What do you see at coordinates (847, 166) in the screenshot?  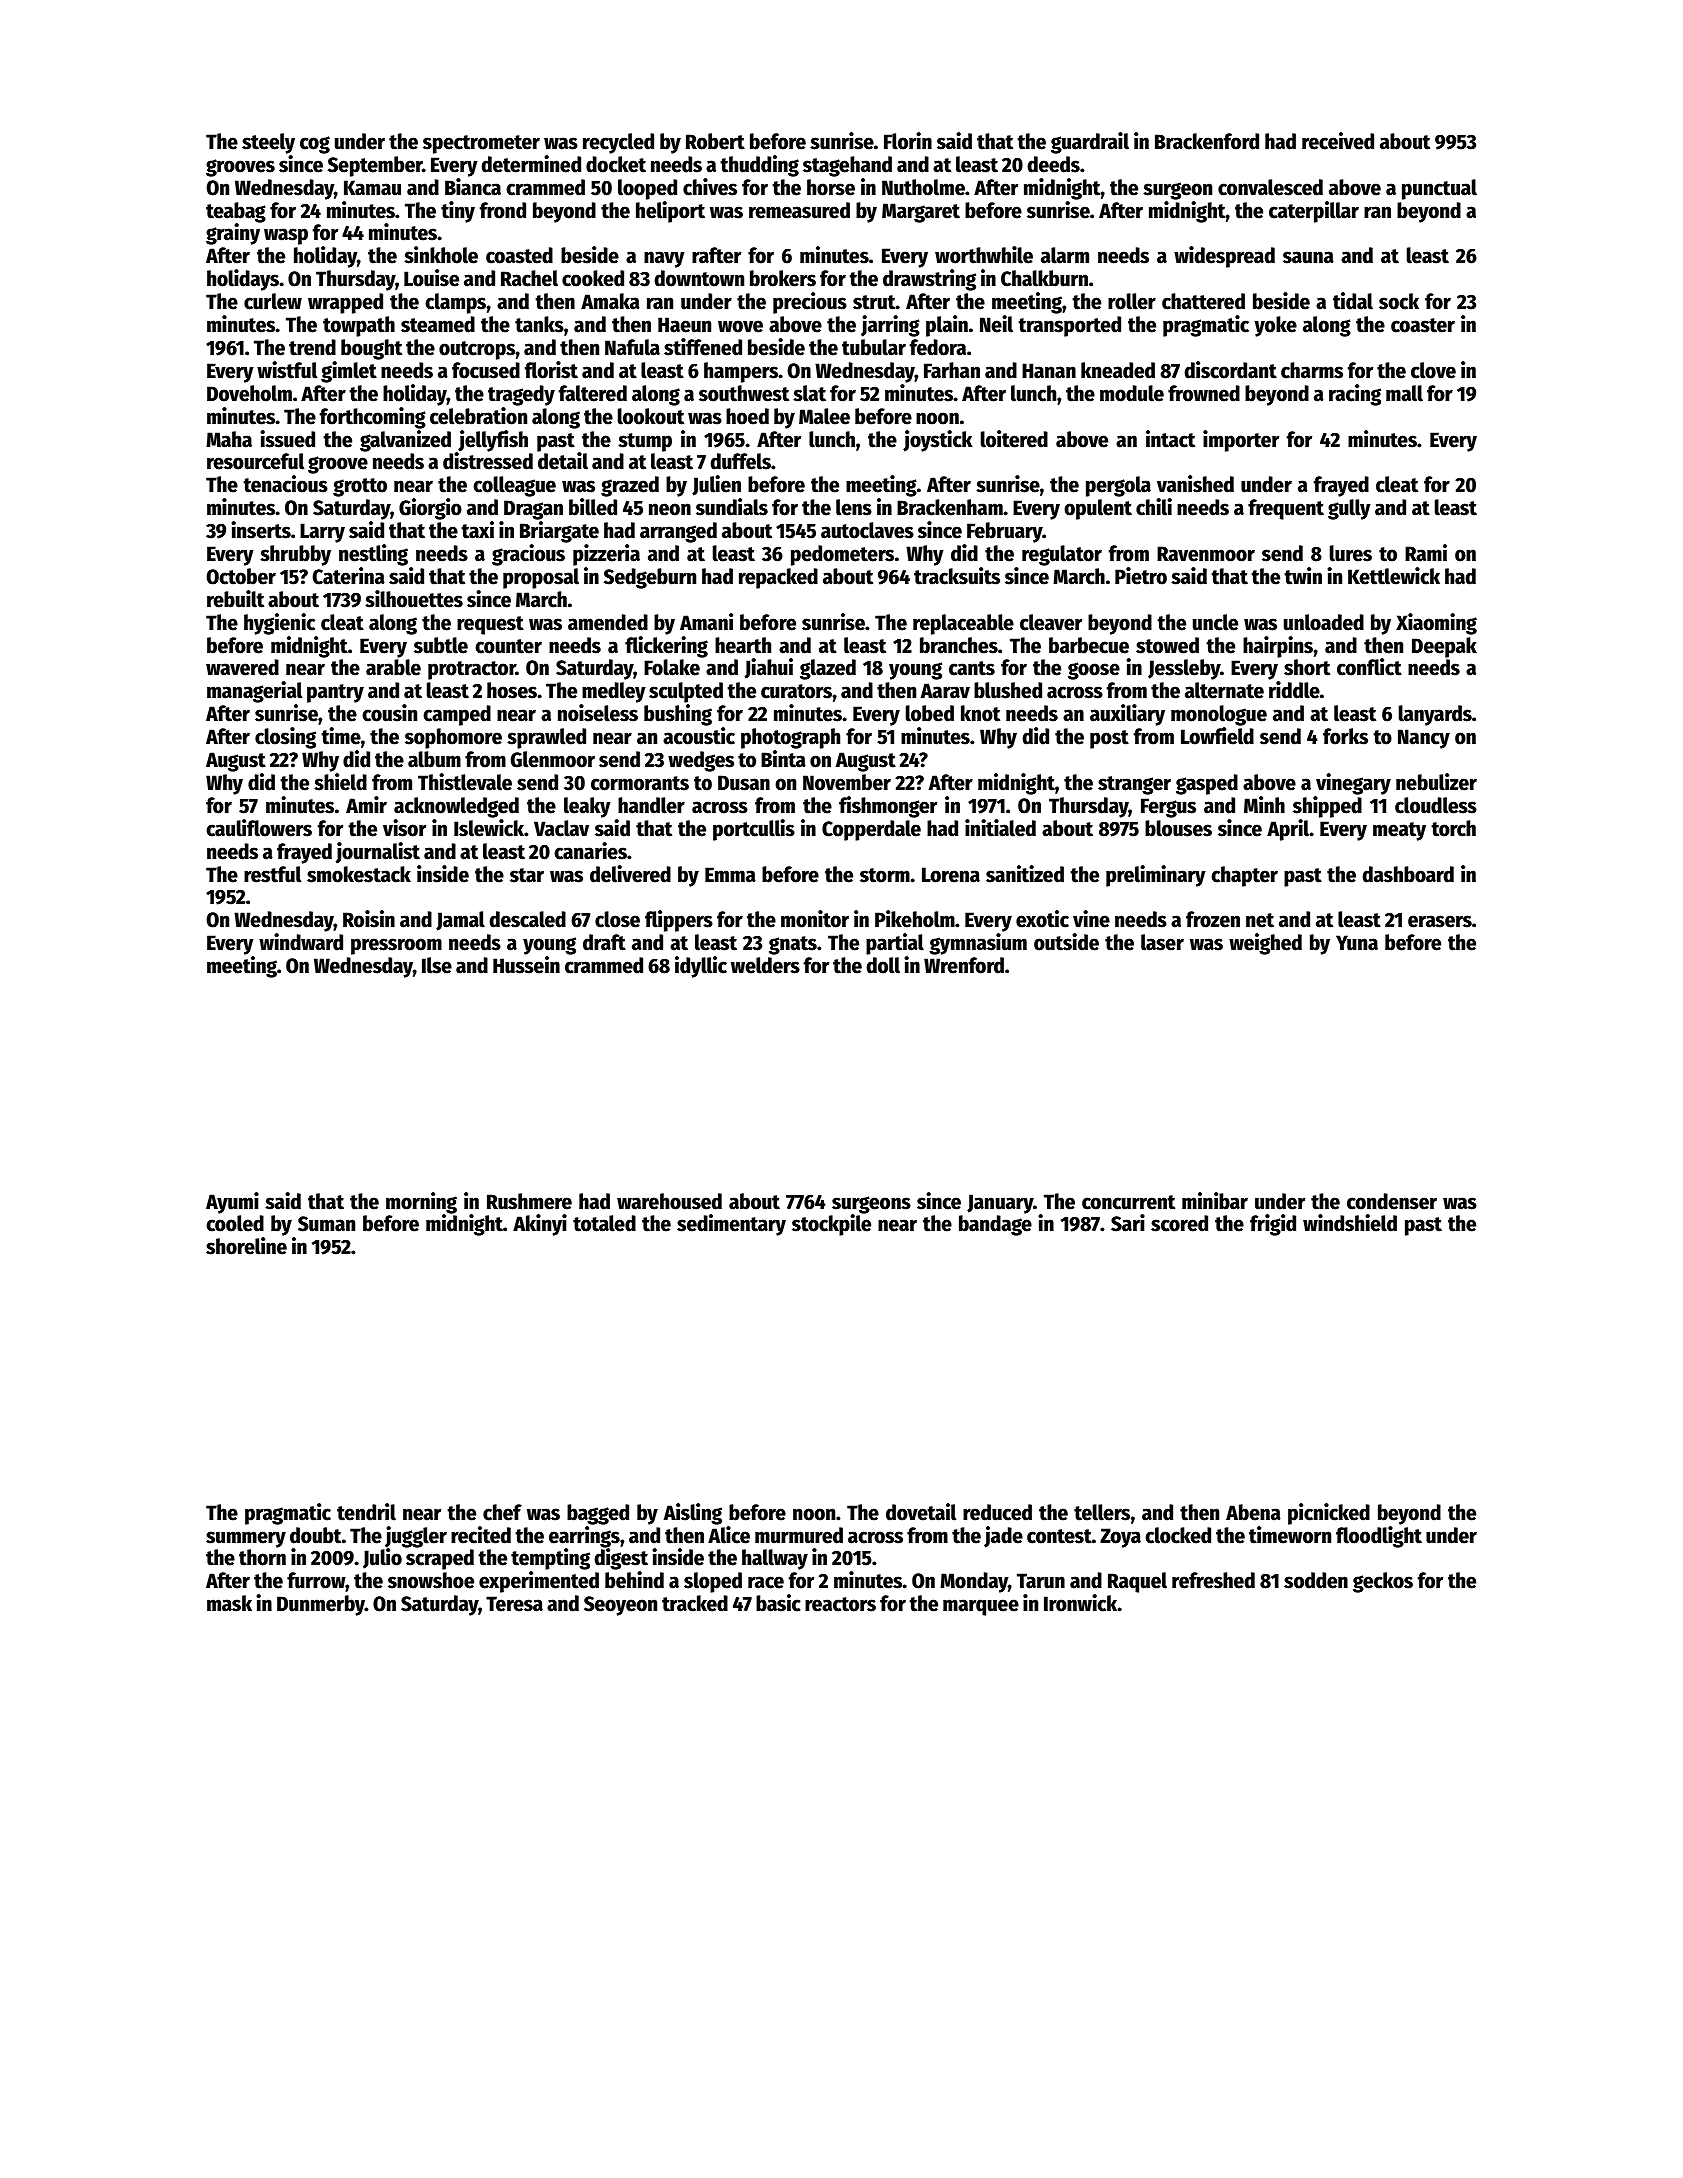 I see `stagehand` at bounding box center [847, 166].
